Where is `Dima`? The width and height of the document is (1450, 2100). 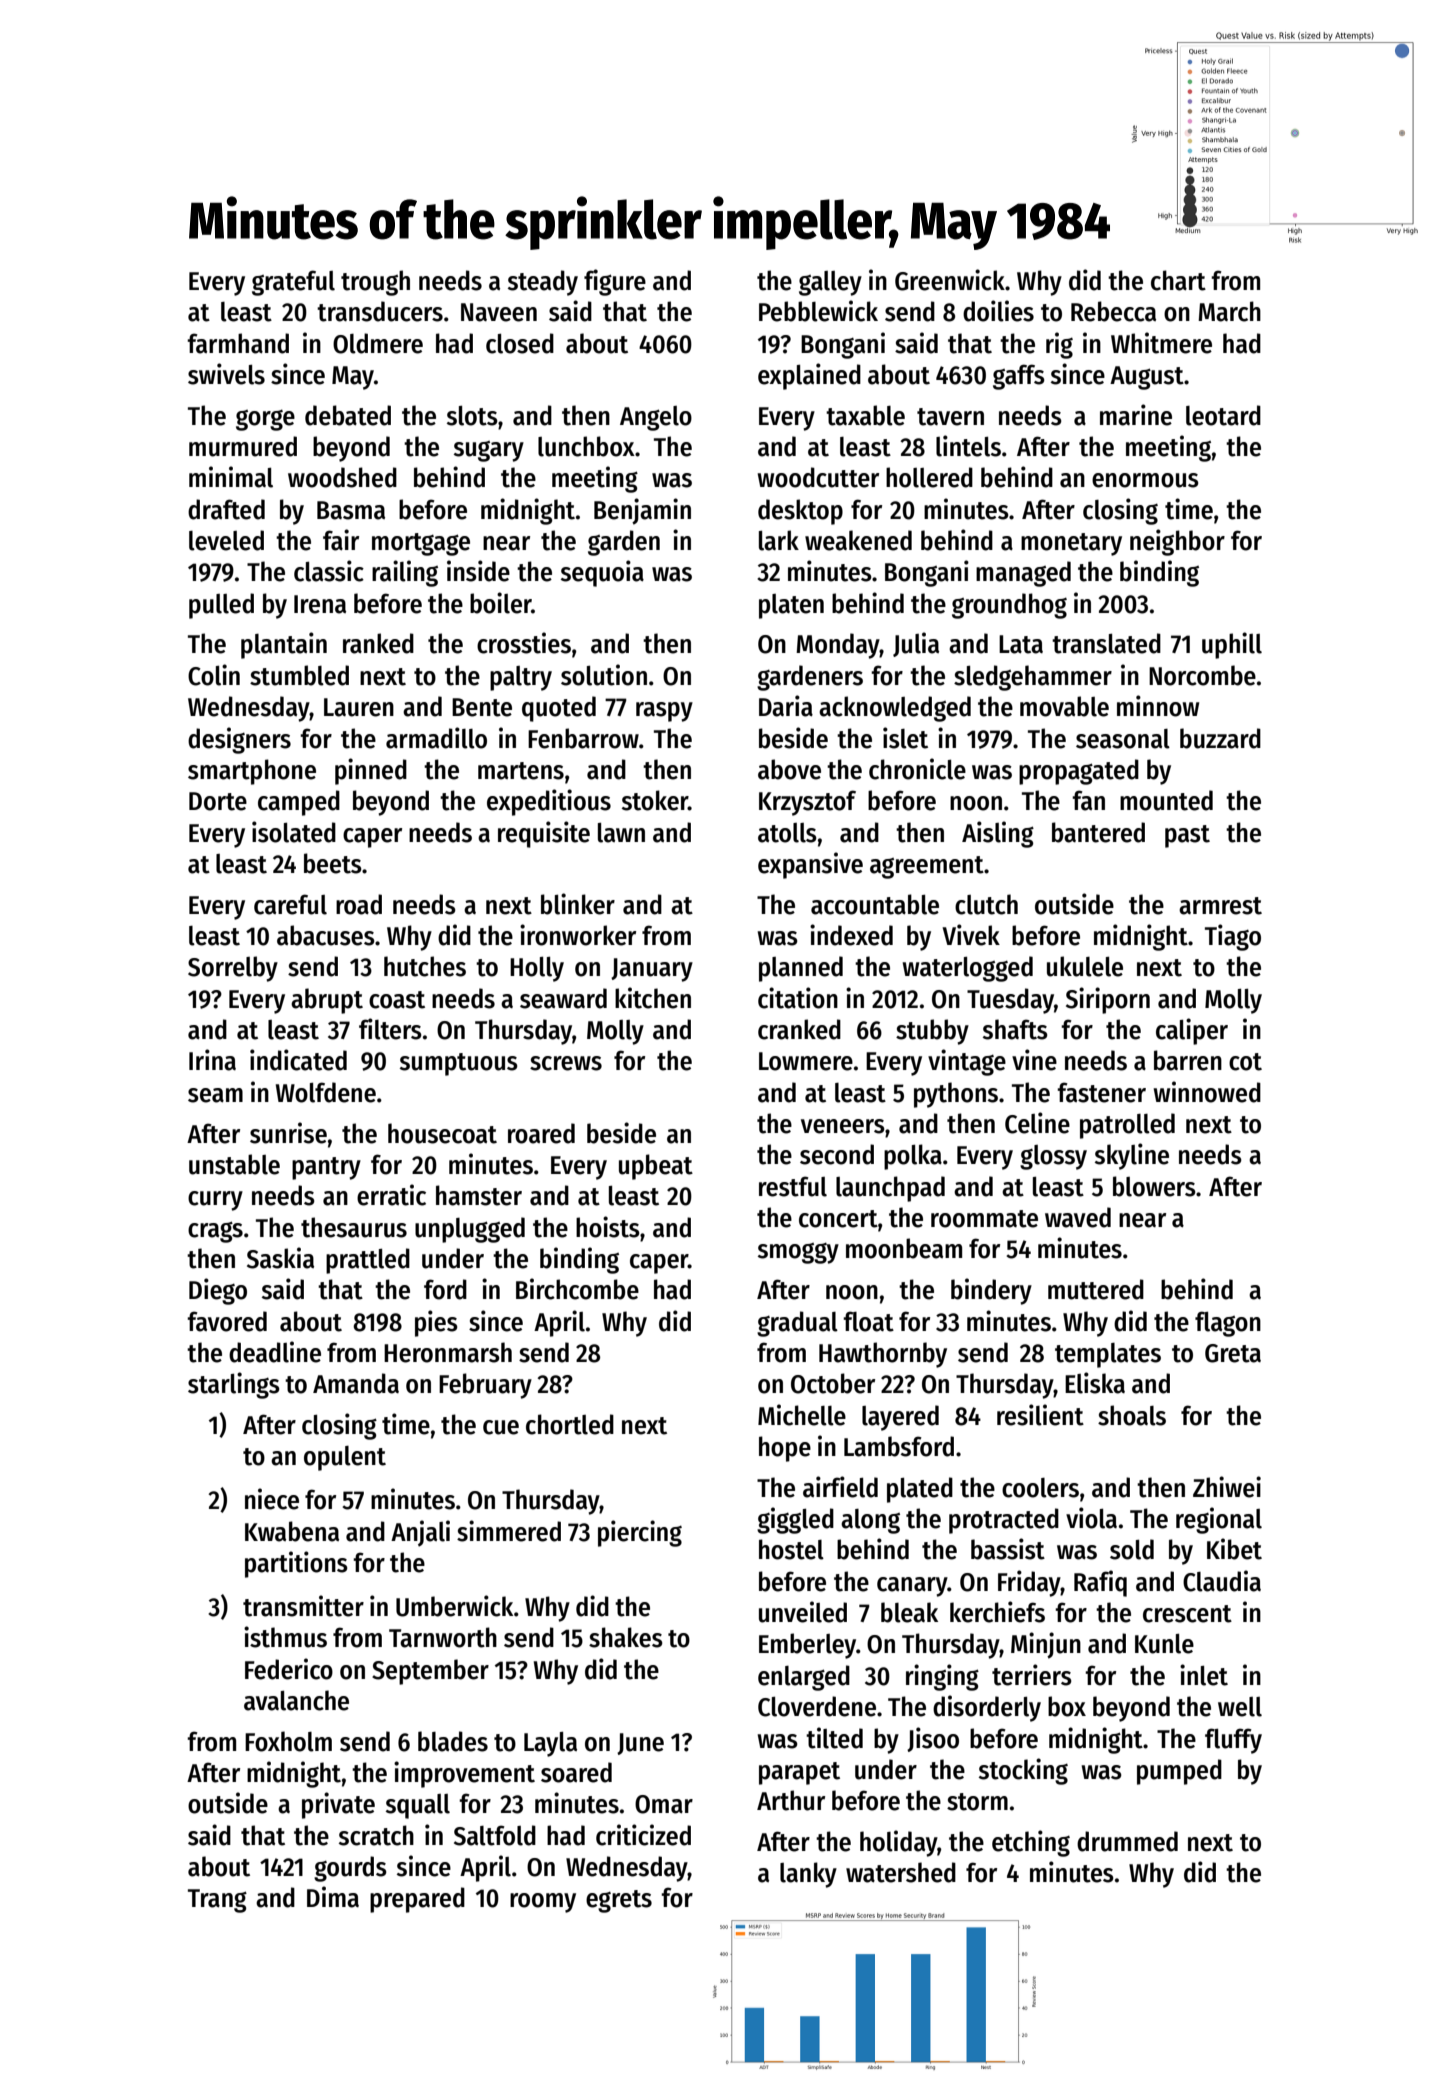 Dima is located at coordinates (333, 1897).
